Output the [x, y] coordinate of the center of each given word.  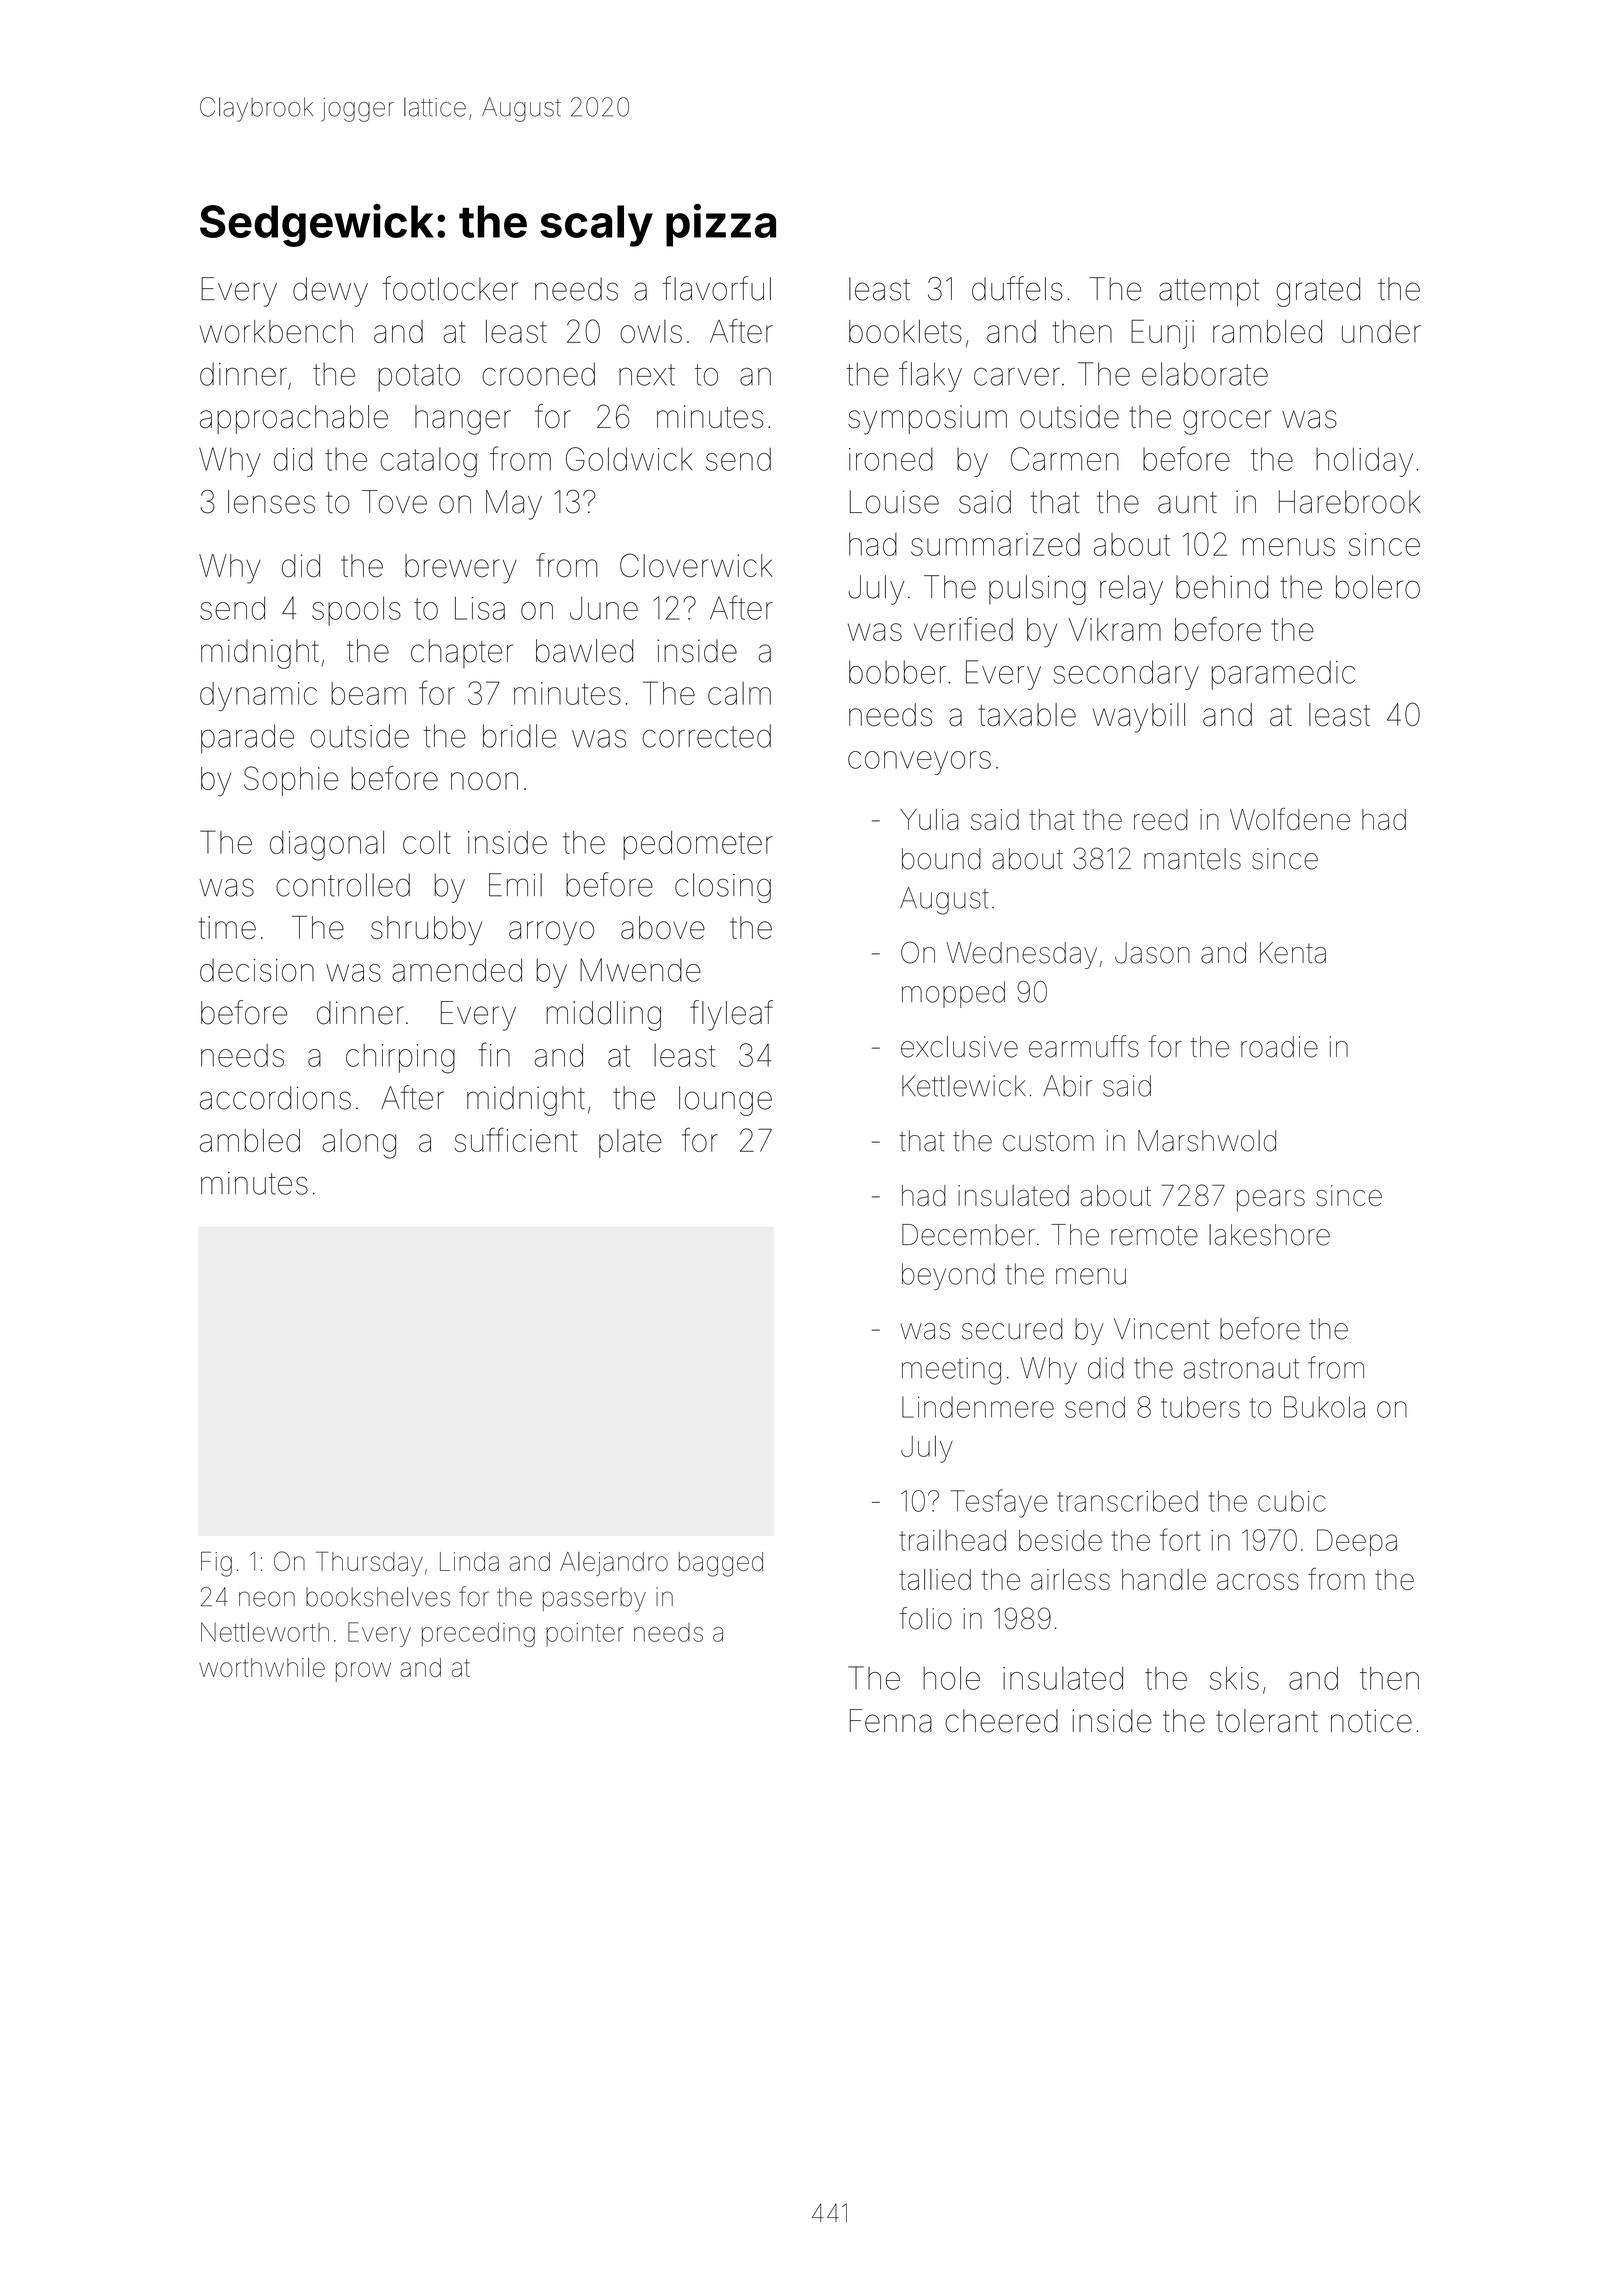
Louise [894, 502]
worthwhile [262, 1667]
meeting [951, 1371]
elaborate [1205, 374]
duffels [1017, 288]
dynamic [258, 696]
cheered [1001, 1721]
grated [1318, 292]
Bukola [1324, 1407]
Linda [469, 1561]
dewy [330, 292]
